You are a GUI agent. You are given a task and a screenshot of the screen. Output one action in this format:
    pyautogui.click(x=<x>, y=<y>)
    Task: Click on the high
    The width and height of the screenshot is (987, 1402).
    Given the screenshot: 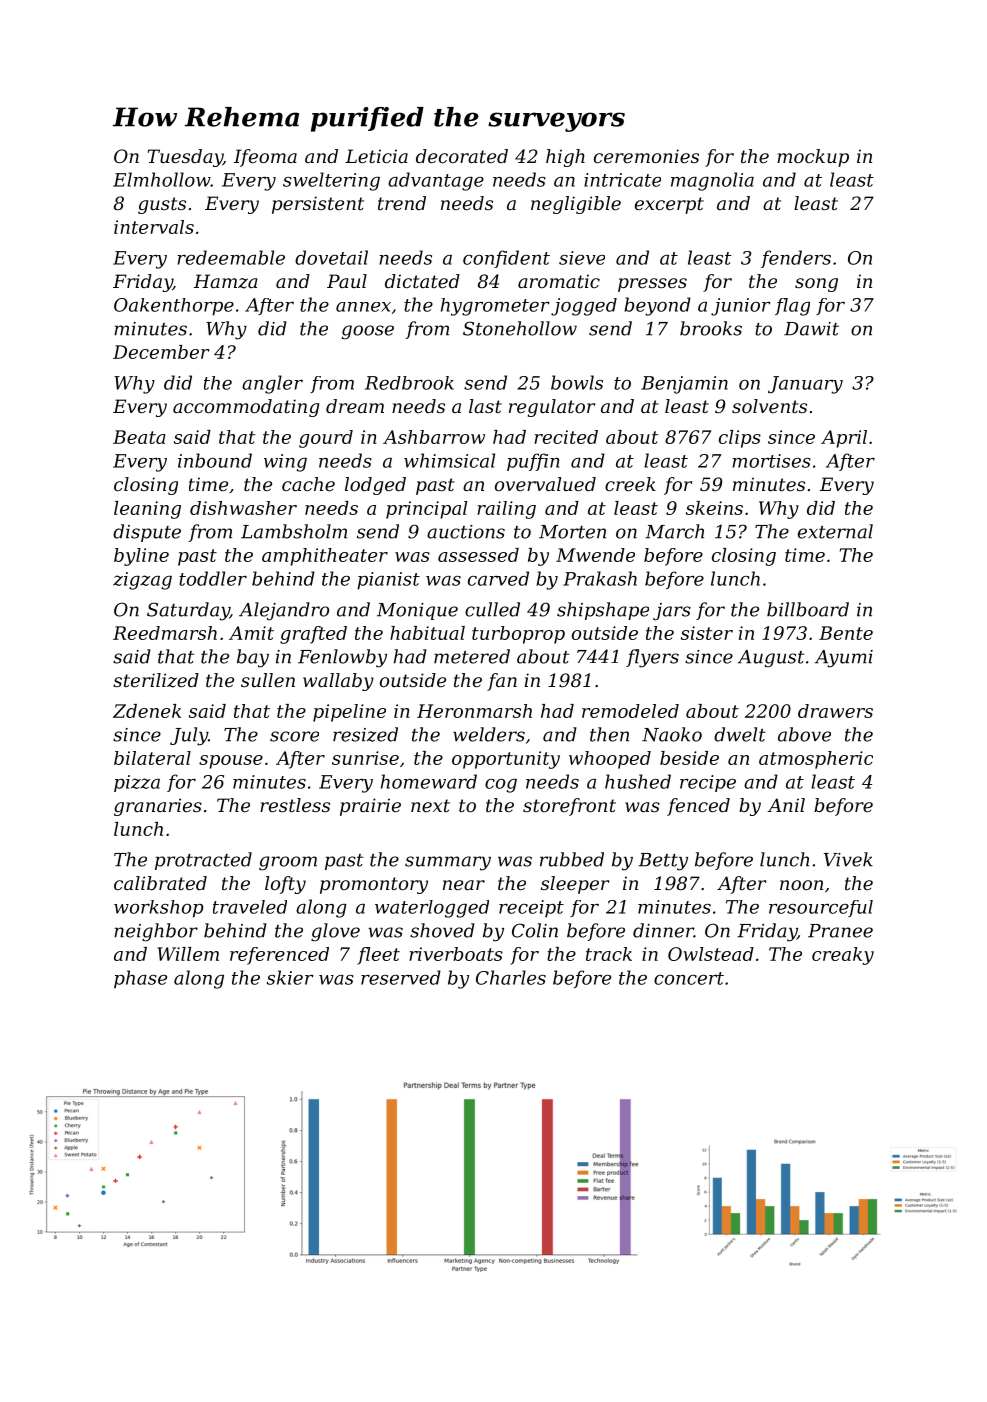 What is the action you would take?
    pyautogui.click(x=565, y=158)
